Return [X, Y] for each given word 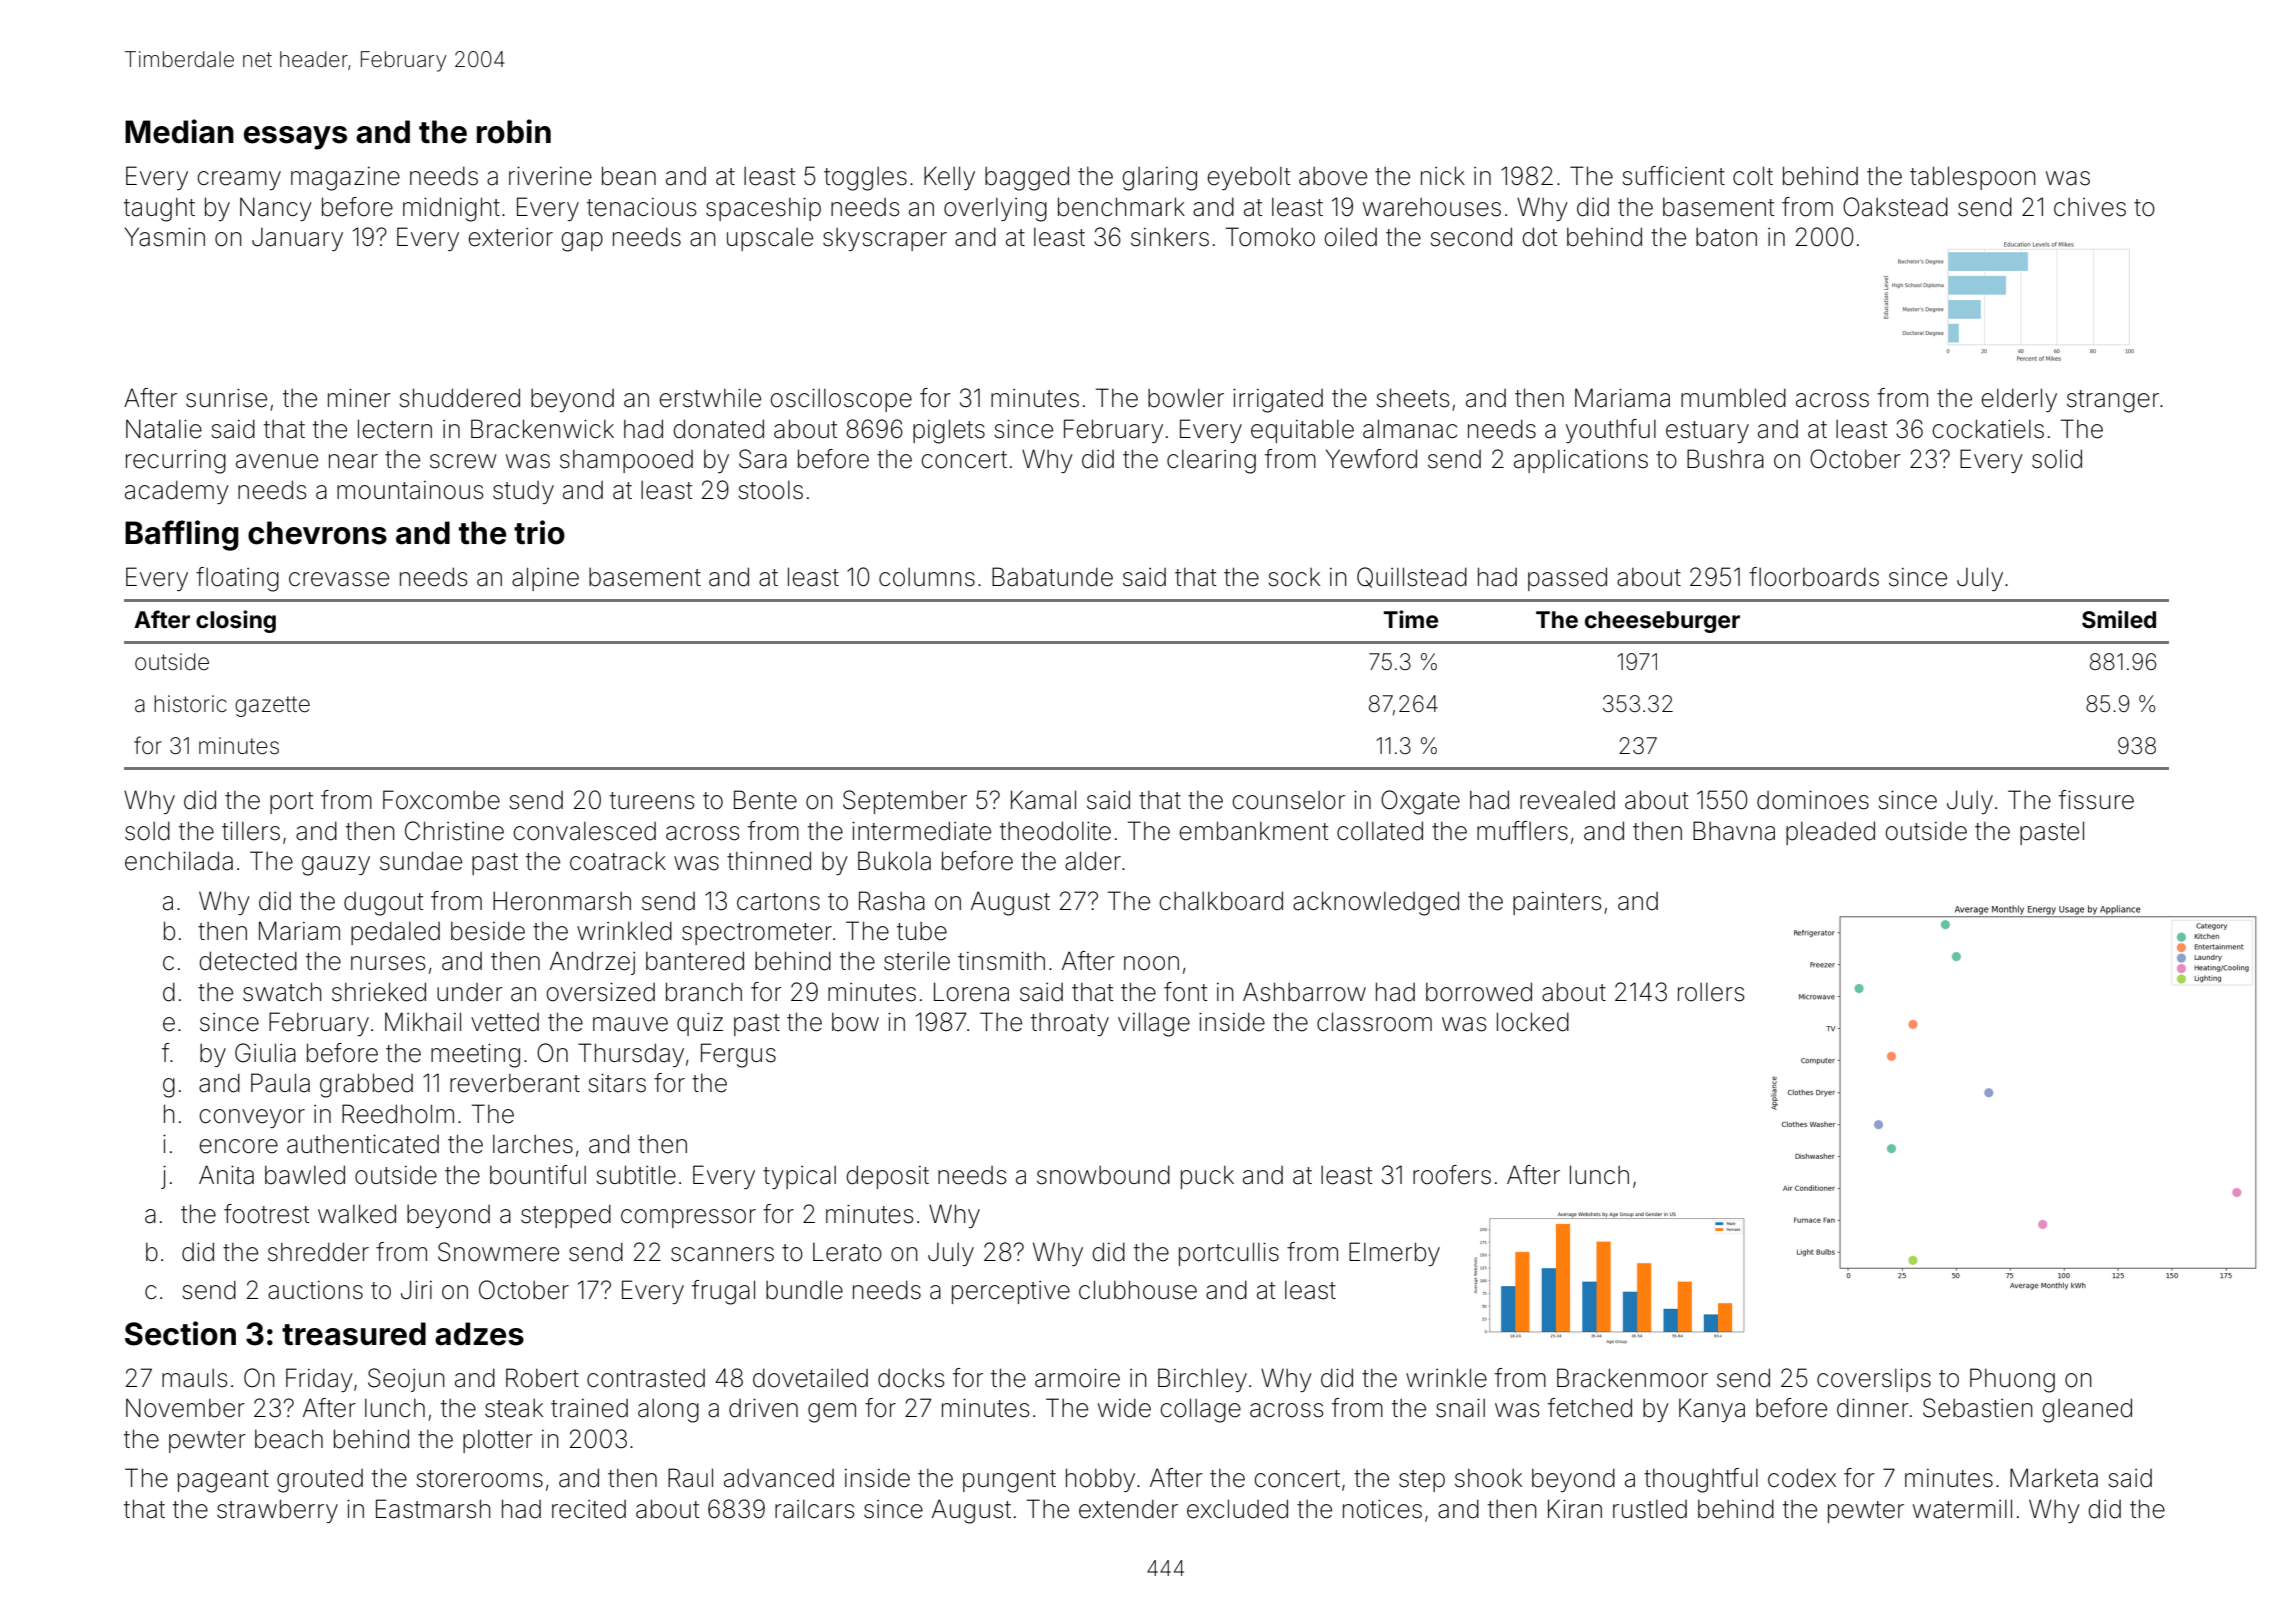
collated [1380, 831]
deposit [887, 1177]
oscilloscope [841, 400]
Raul [690, 1478]
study [523, 492]
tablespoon [1973, 178]
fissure [2096, 800]
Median [179, 131]
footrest [267, 1214]
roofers [1452, 1175]
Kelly [949, 178]
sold [147, 831]
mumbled [1733, 398]
